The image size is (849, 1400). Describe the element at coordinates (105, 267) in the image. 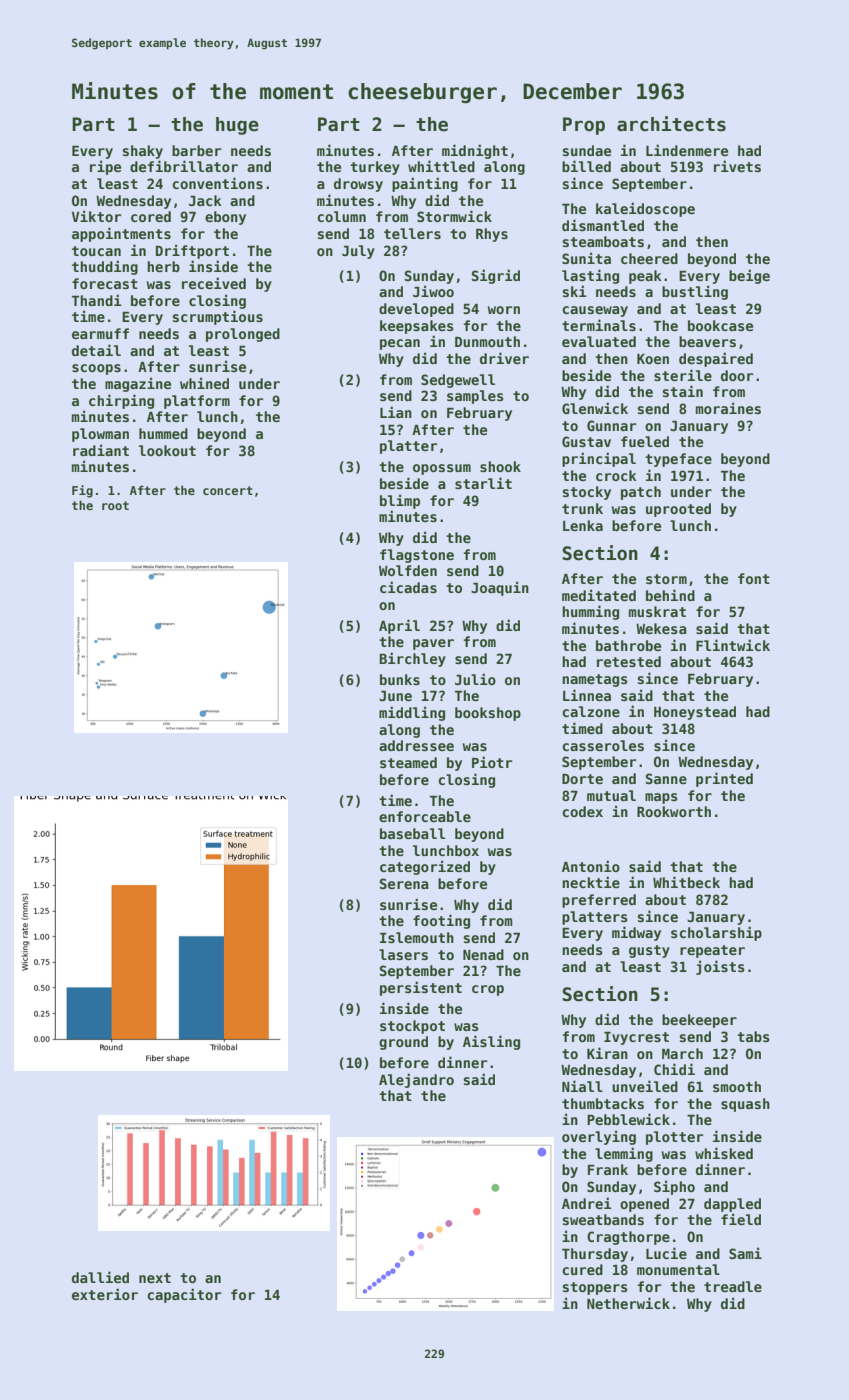

I see `thudding` at that location.
